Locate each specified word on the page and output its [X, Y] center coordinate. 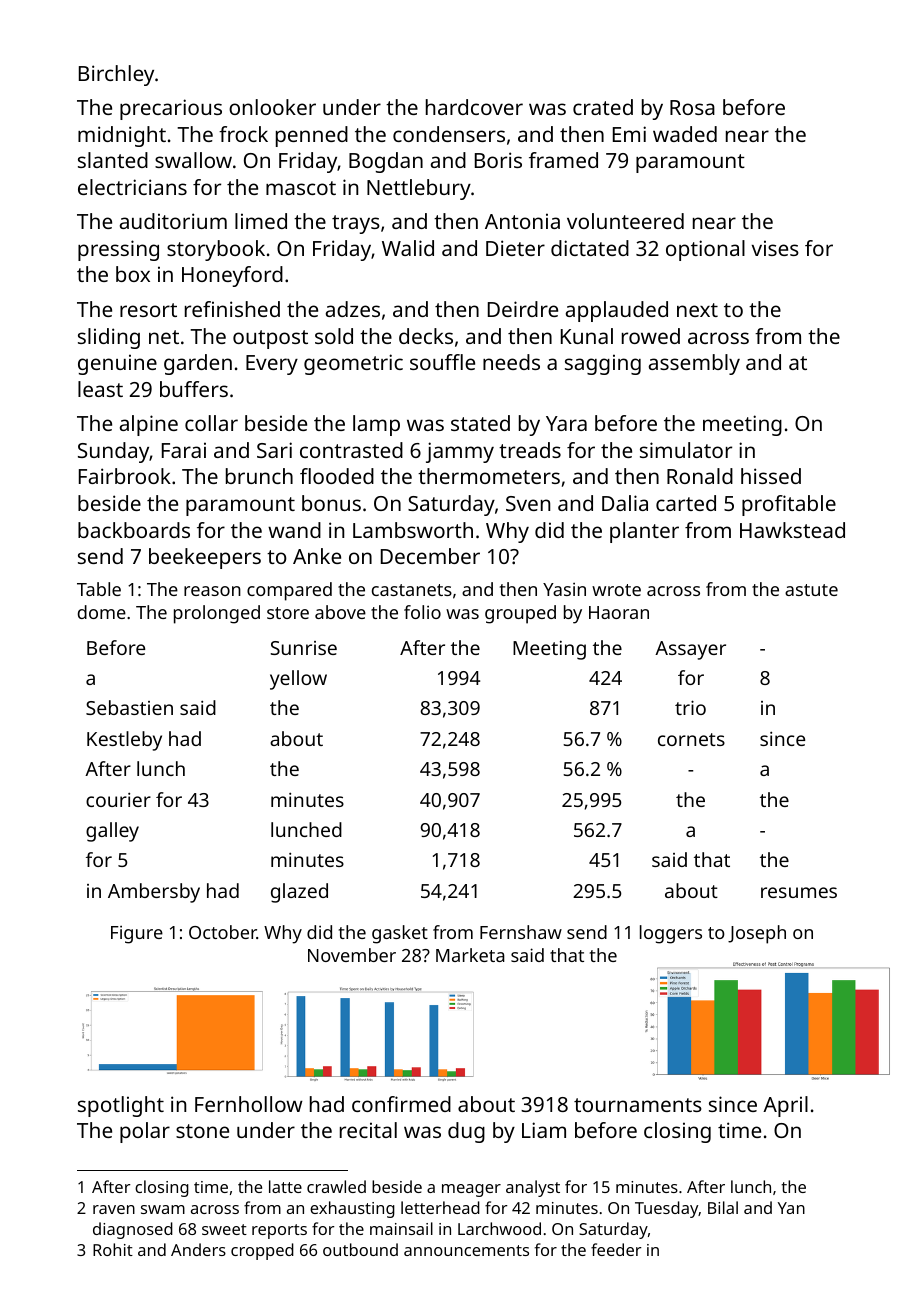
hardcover [474, 107]
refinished [232, 309]
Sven [528, 503]
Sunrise [303, 648]
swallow [193, 160]
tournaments [638, 1105]
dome [102, 612]
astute [811, 590]
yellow [298, 680]
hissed [771, 476]
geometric [353, 364]
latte [285, 1186]
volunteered [625, 221]
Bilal [723, 1207]
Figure [137, 934]
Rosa [692, 107]
